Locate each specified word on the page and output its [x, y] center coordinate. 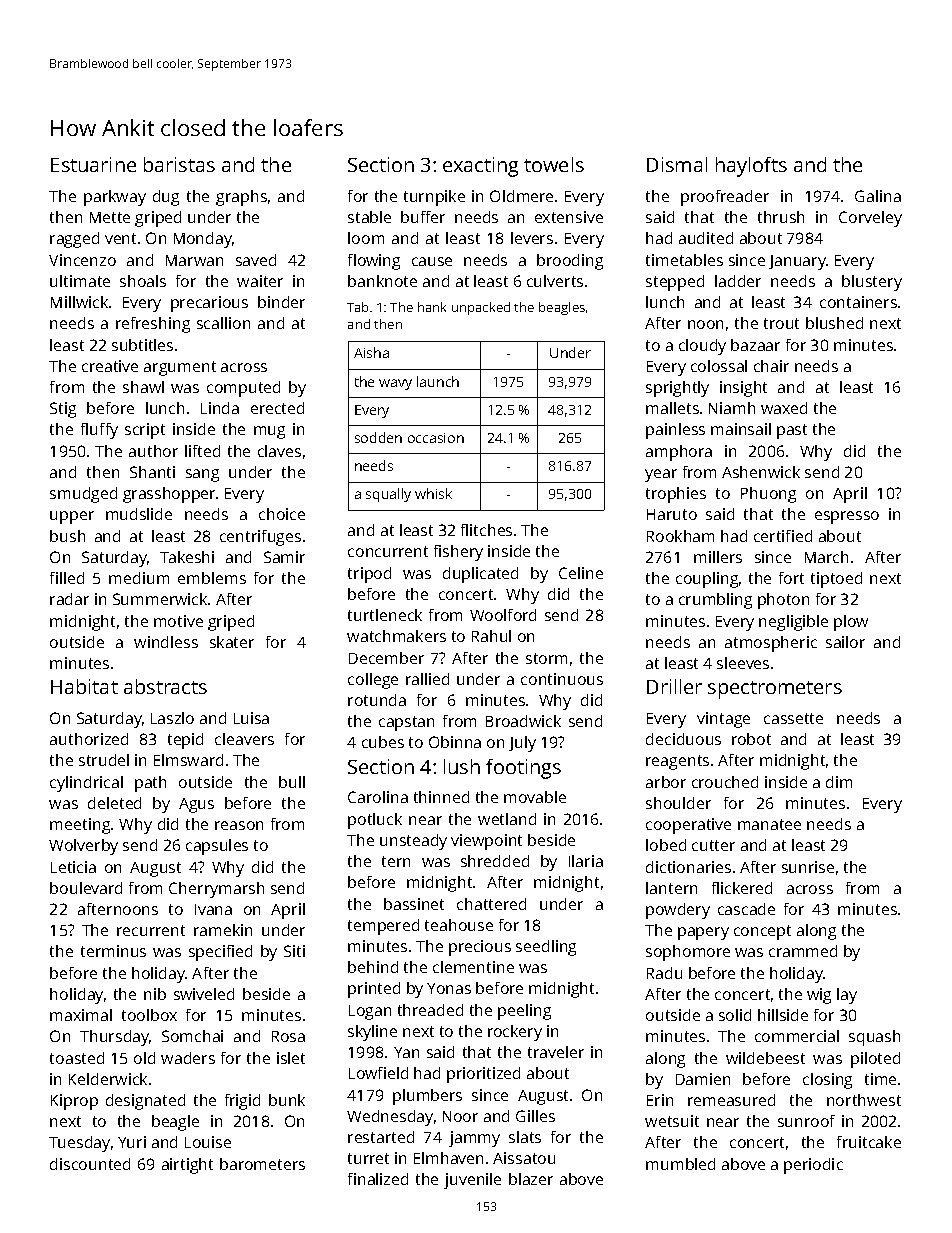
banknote [382, 281]
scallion [223, 323]
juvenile [472, 1181]
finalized [378, 1179]
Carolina [378, 797]
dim [839, 782]
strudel [104, 760]
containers [858, 302]
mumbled [680, 1164]
